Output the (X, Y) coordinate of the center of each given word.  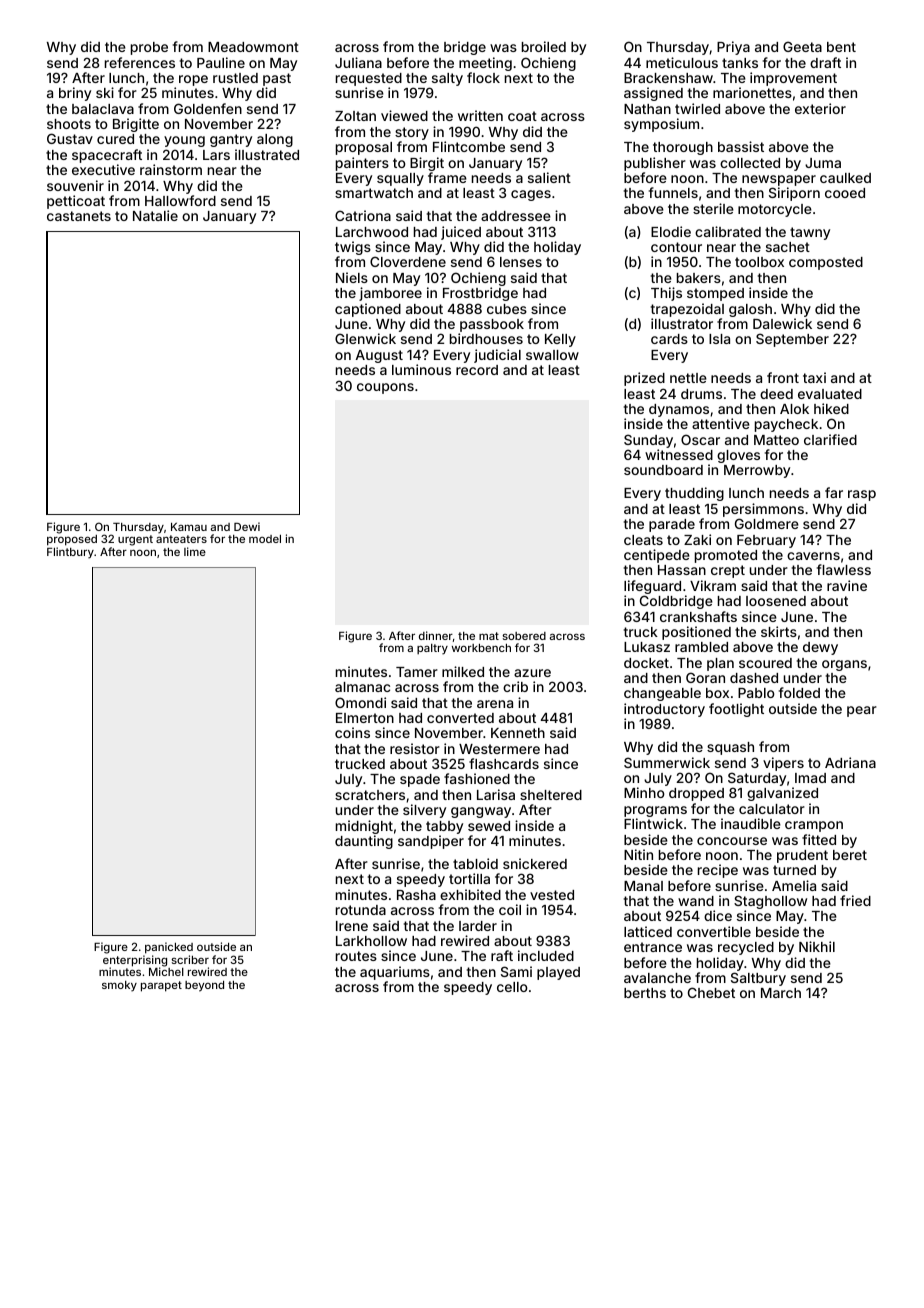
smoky (119, 986)
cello (512, 987)
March (781, 993)
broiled (544, 46)
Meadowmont (253, 47)
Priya (733, 48)
